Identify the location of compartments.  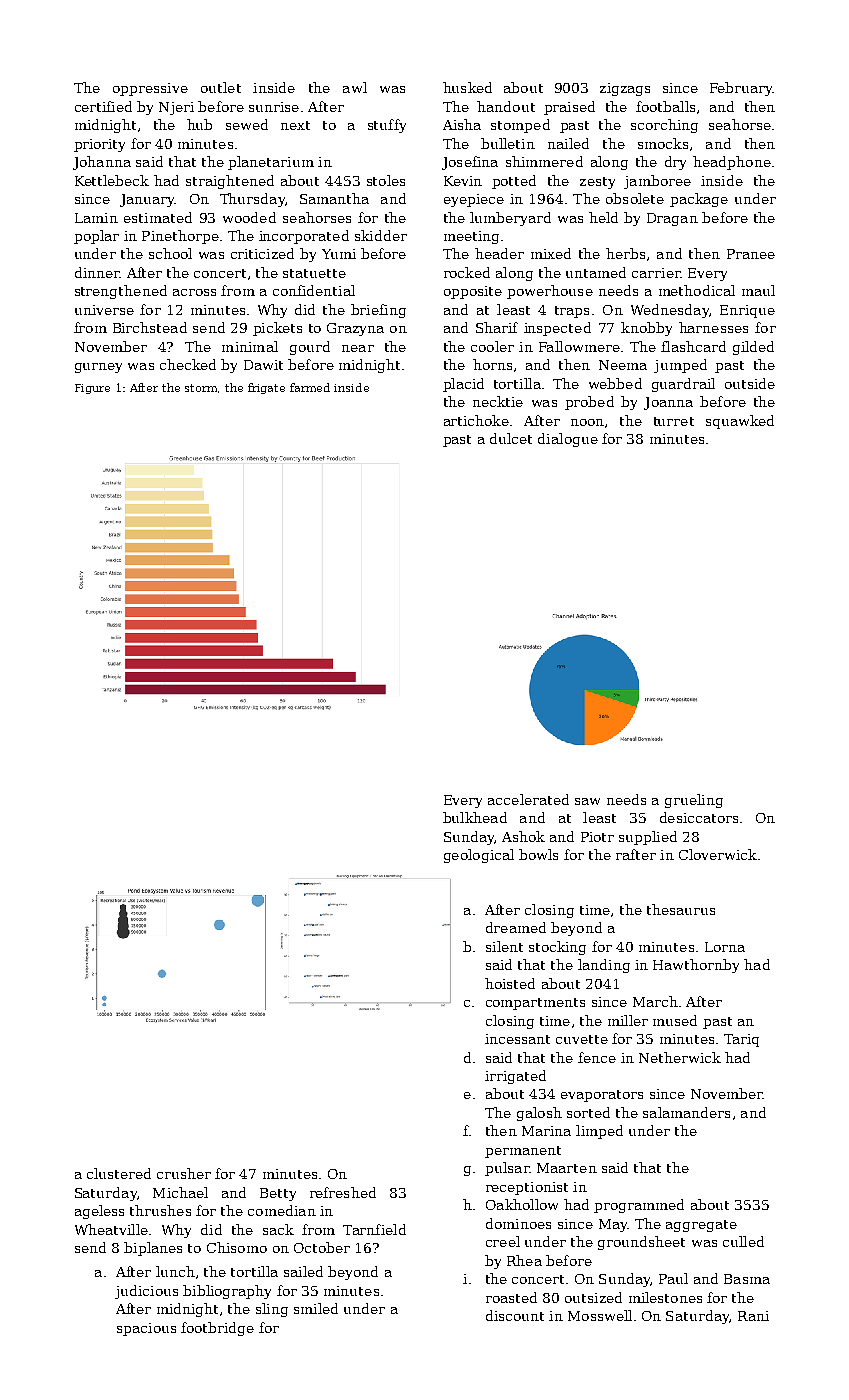
(535, 1004).
